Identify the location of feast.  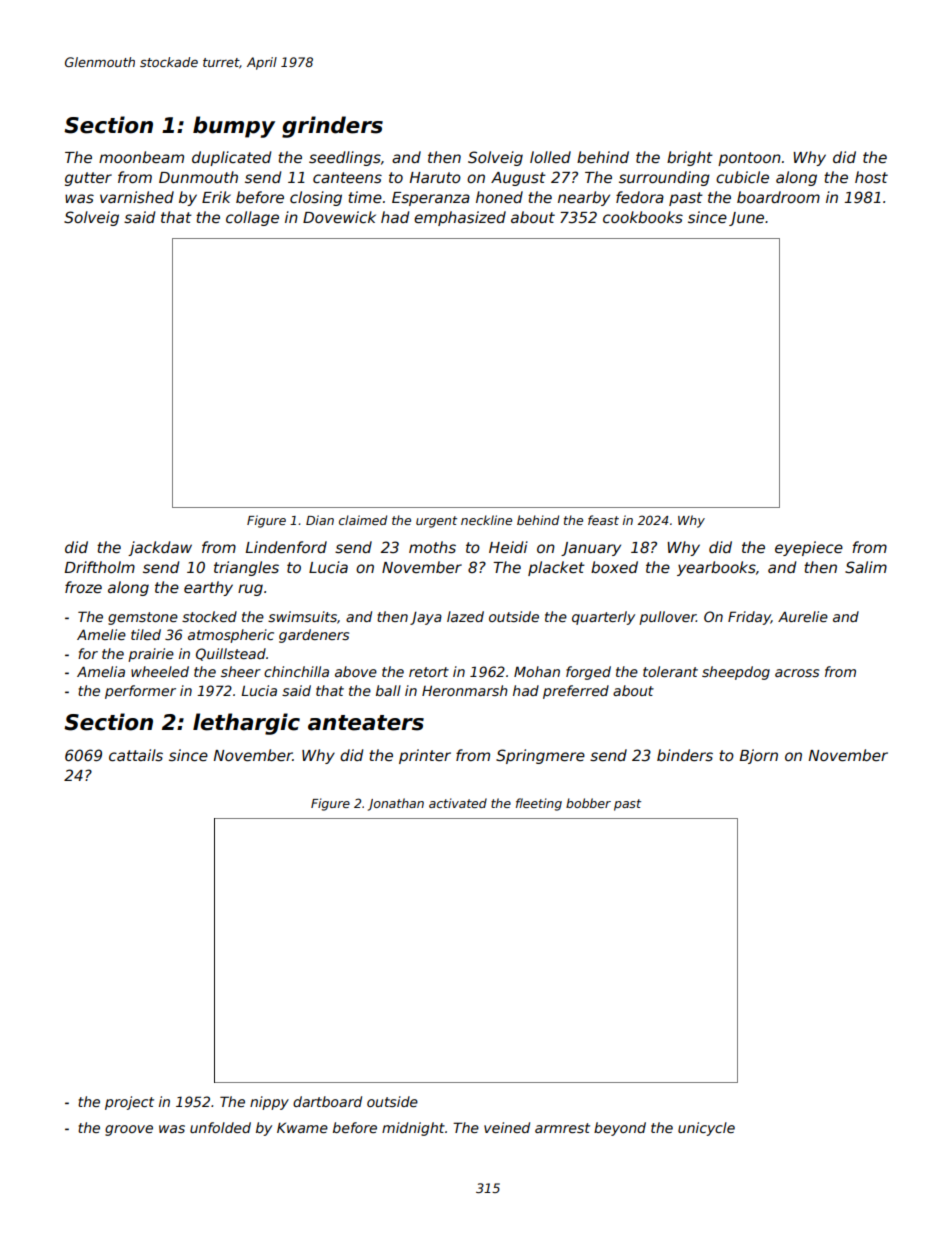
(603, 520).
